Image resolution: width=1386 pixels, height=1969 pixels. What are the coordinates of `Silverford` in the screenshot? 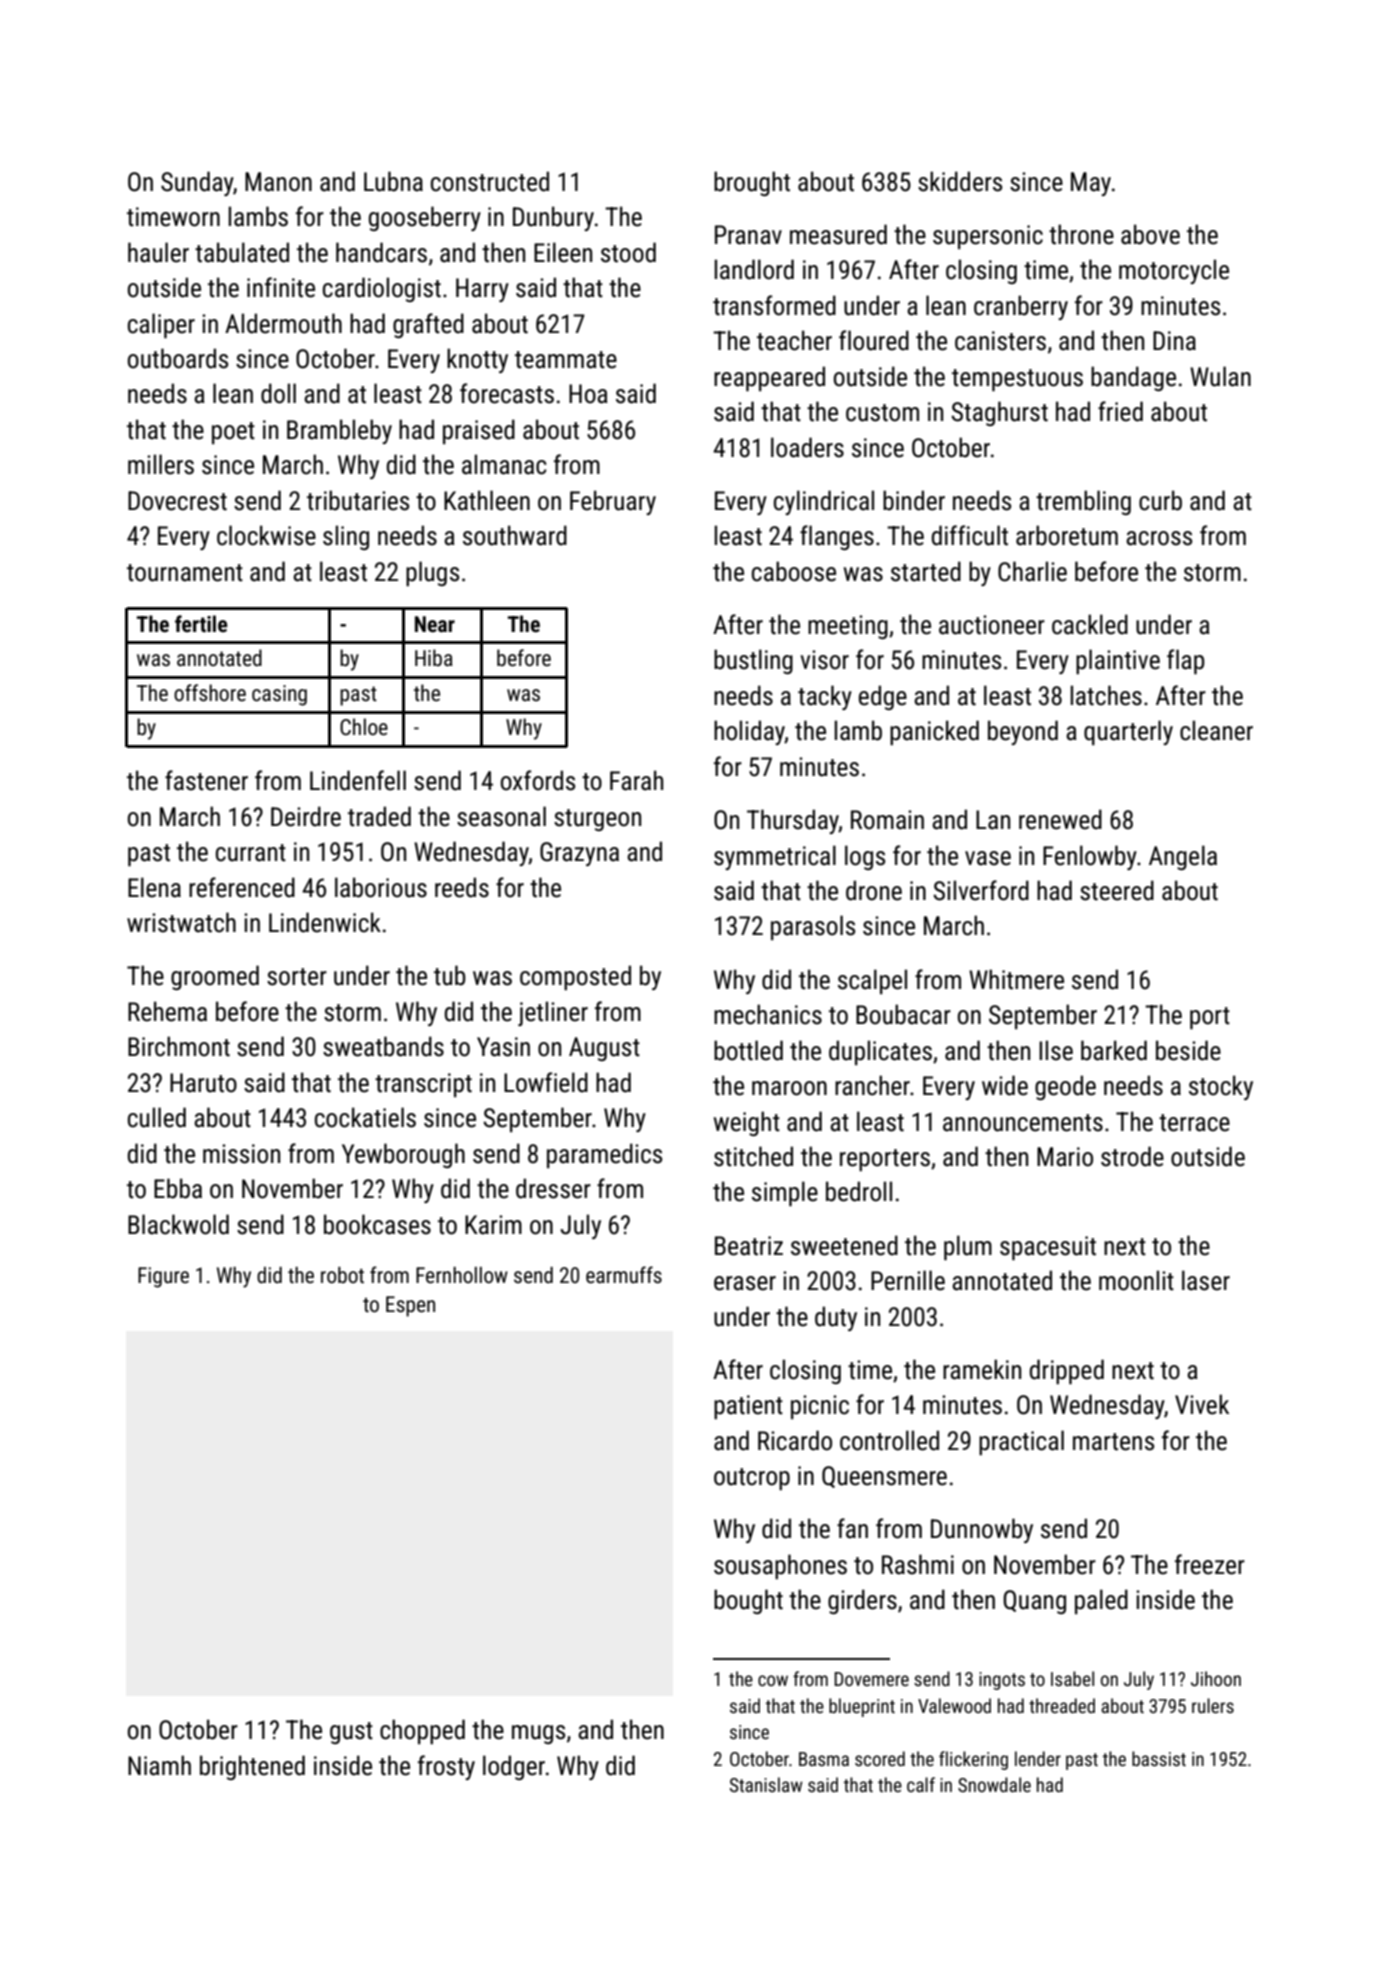 It's located at (981, 890).
